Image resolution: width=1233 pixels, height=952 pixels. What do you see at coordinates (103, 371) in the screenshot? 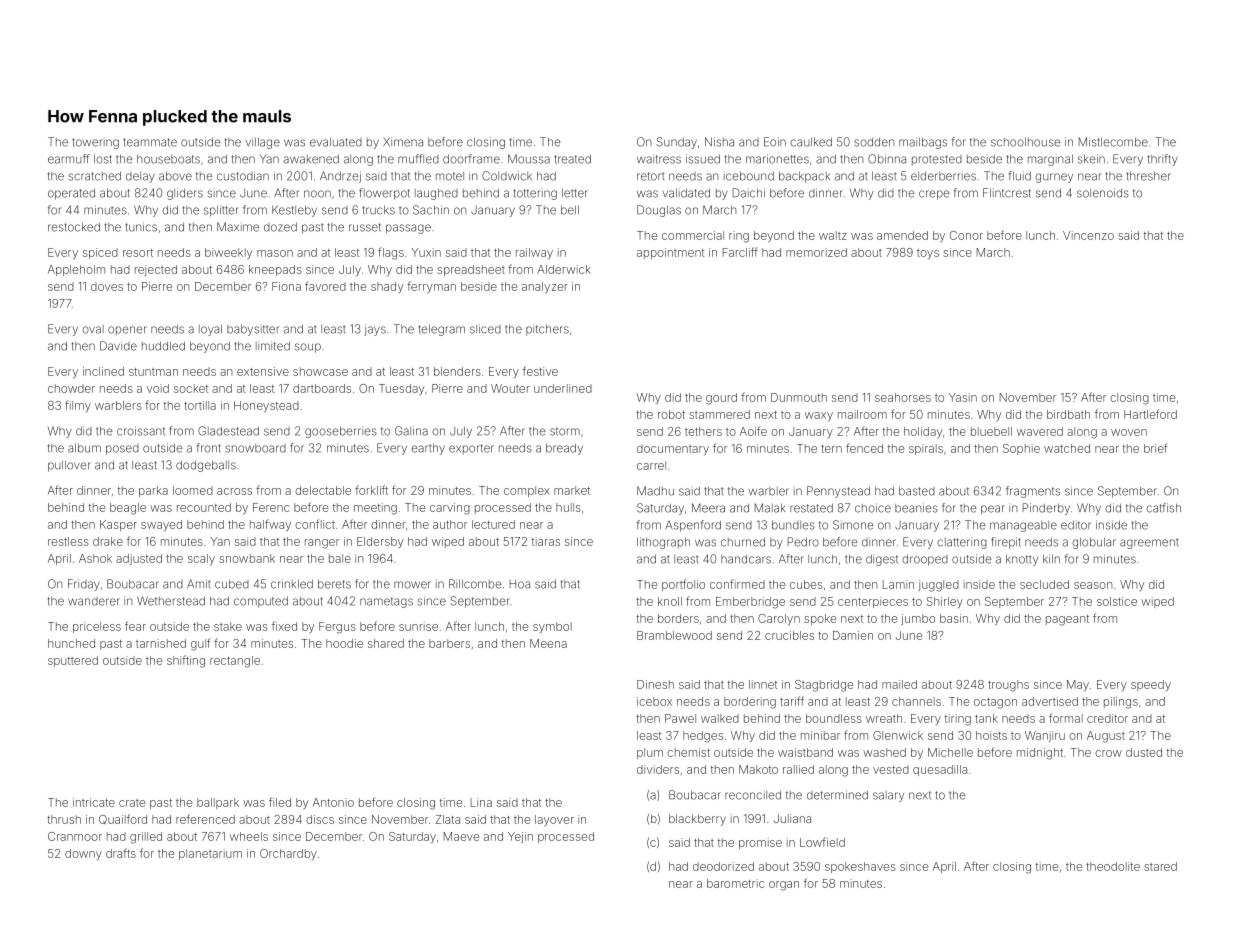
I see `inclined` at bounding box center [103, 371].
